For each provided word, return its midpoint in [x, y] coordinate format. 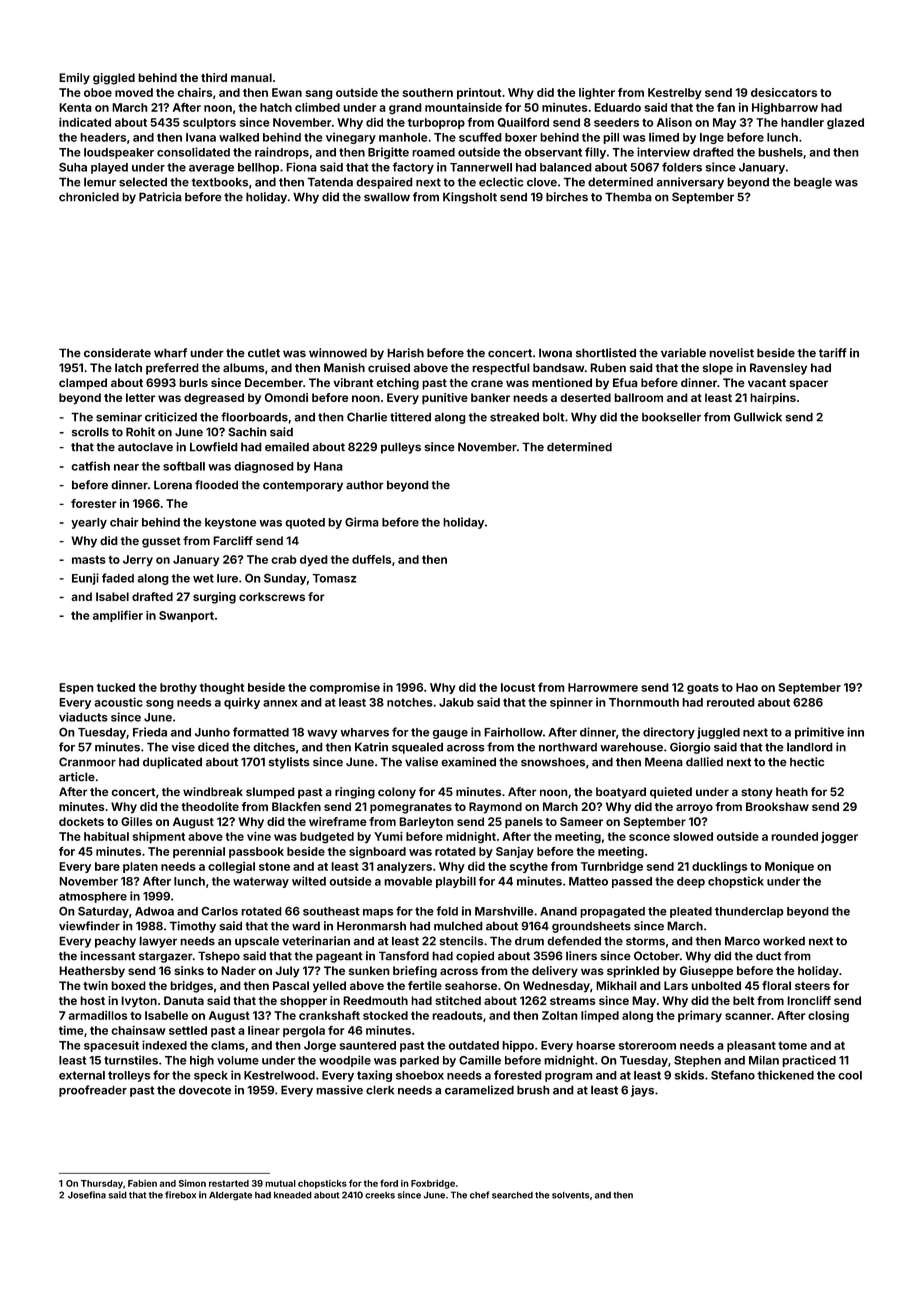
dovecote [205, 1090]
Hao [747, 687]
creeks [380, 1195]
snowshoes [553, 762]
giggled [114, 79]
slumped [270, 793]
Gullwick [758, 417]
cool [850, 1075]
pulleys [401, 448]
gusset [161, 542]
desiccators [784, 92]
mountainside [463, 107]
